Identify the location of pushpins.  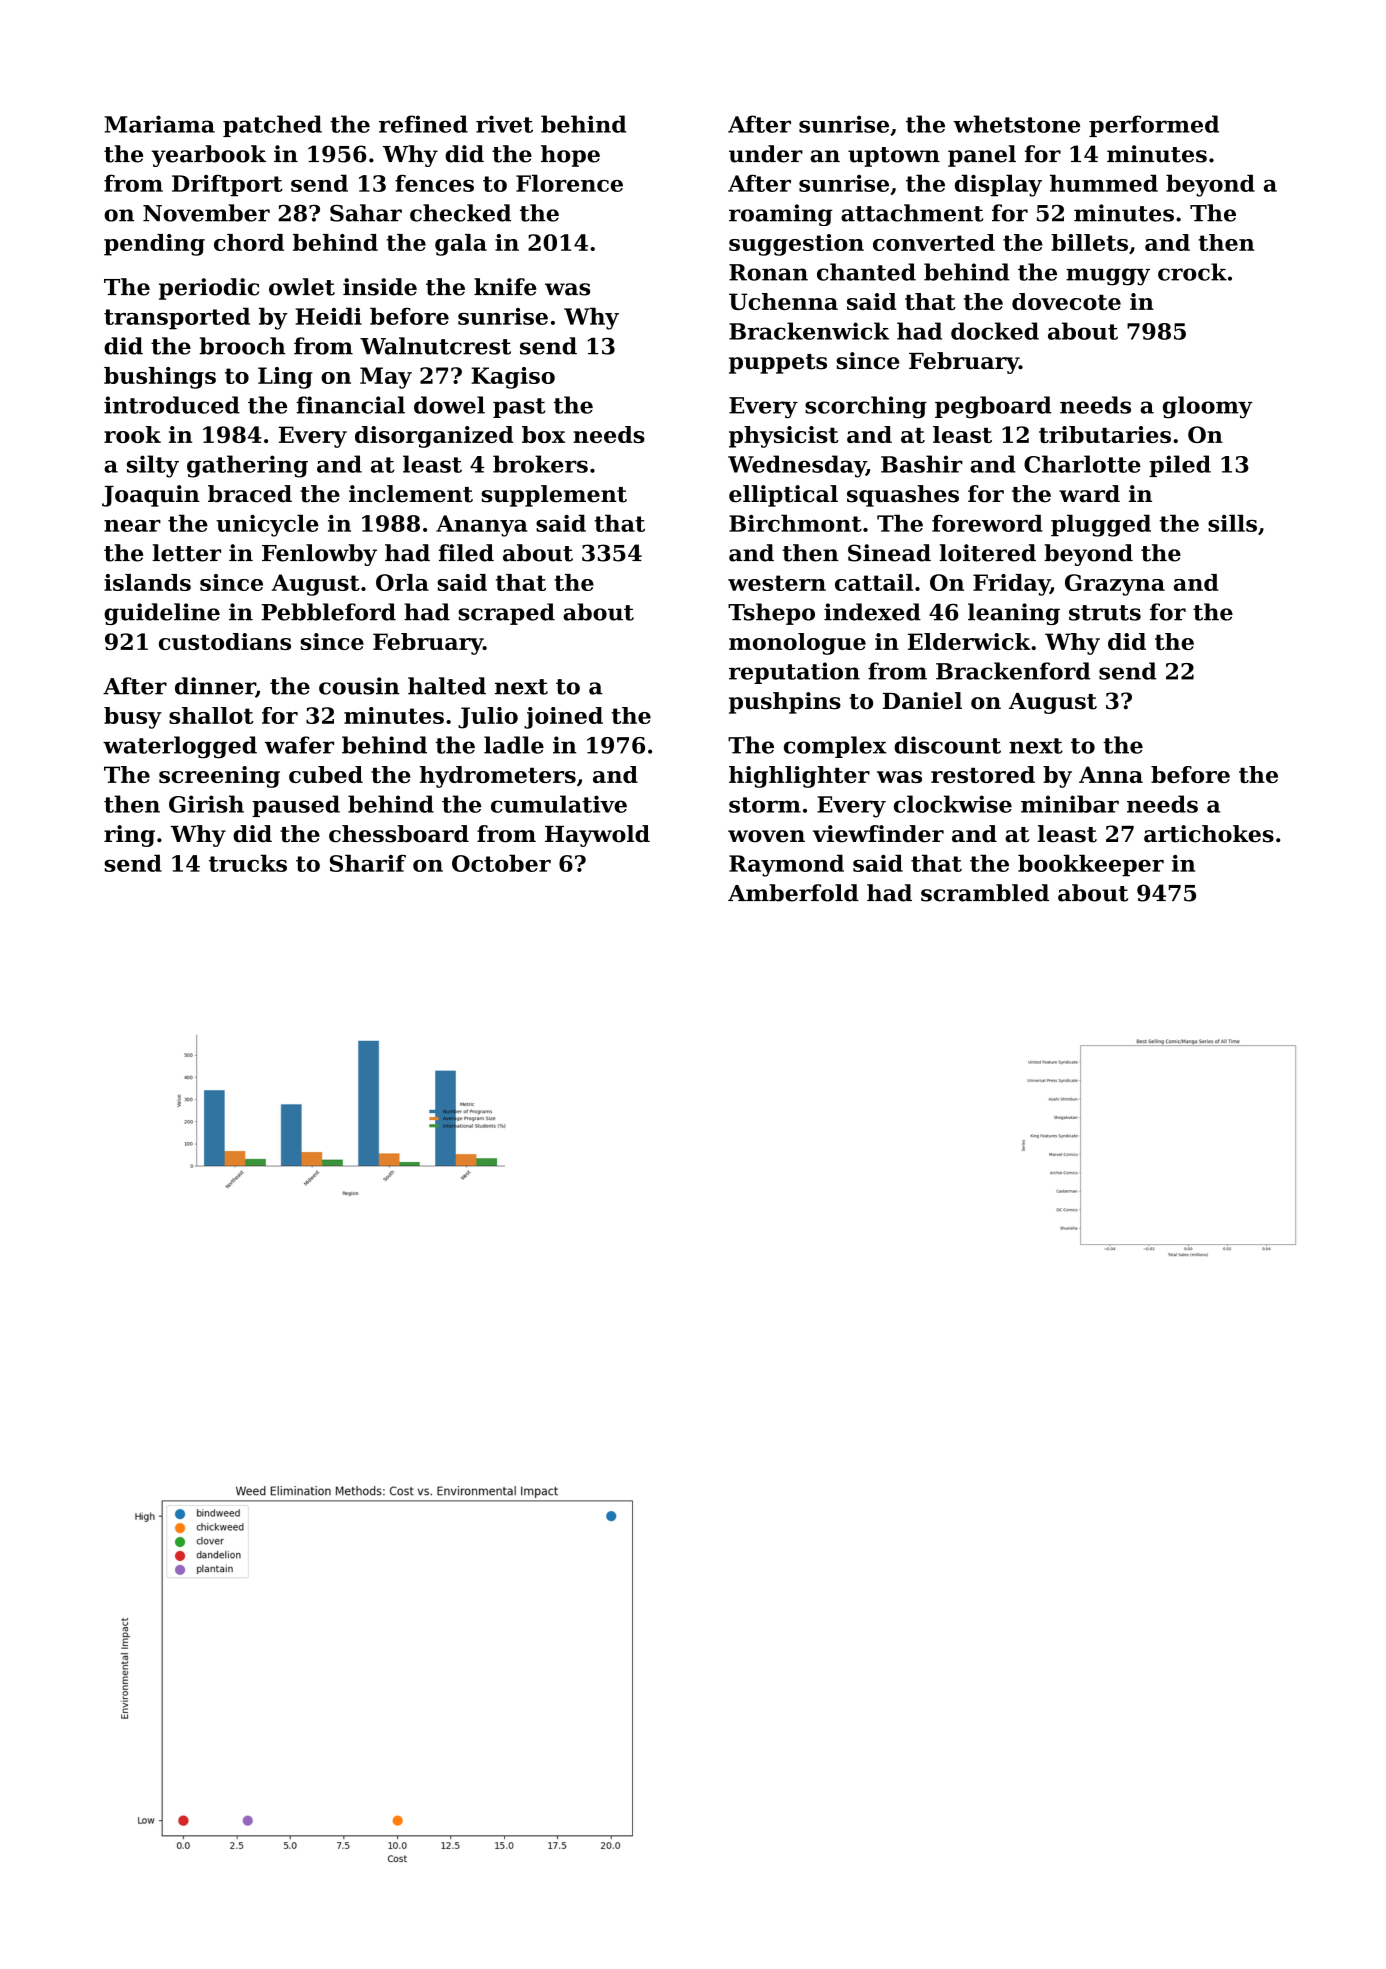
(785, 703).
